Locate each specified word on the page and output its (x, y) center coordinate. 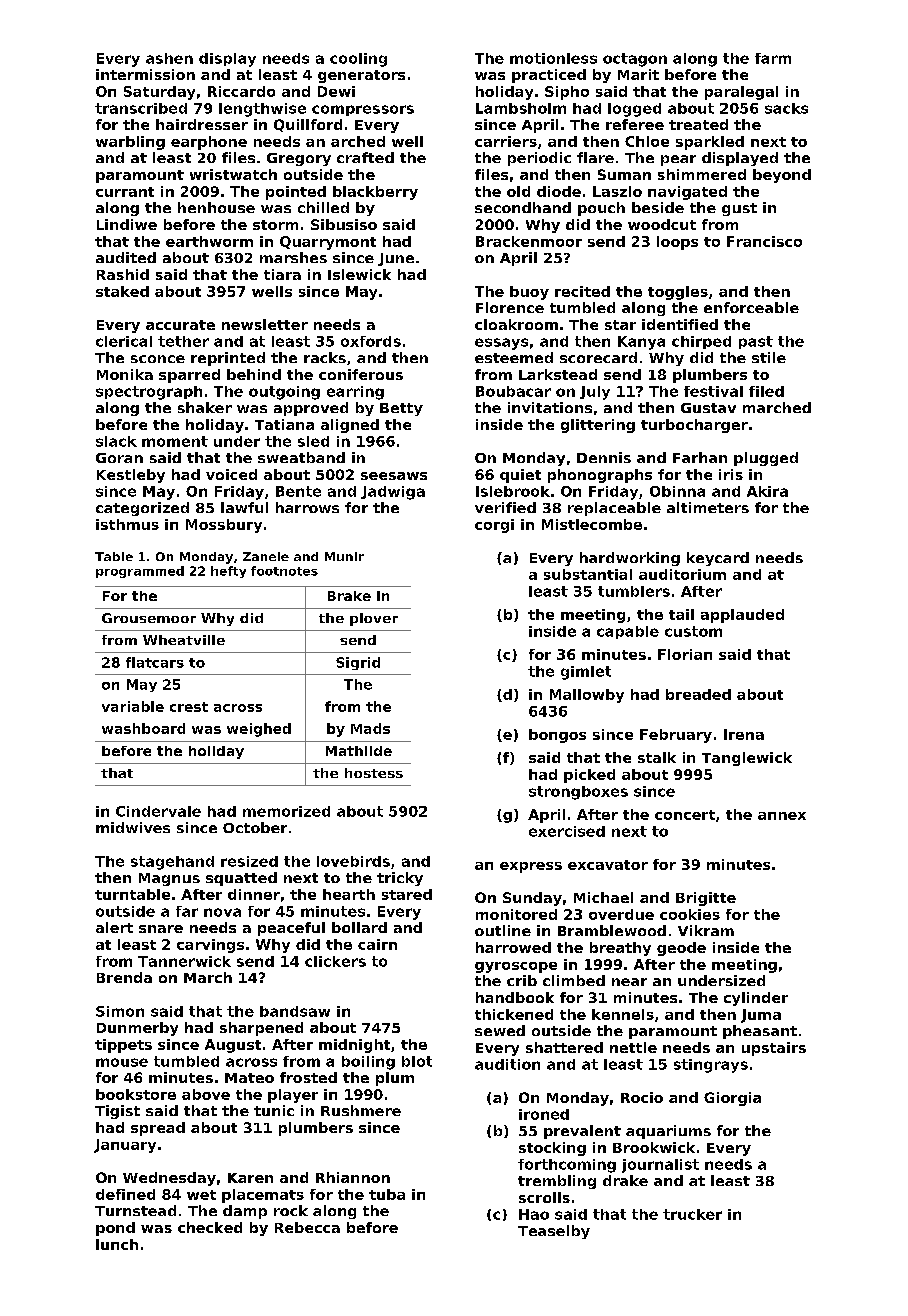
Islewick (359, 274)
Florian (685, 654)
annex (782, 816)
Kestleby (131, 476)
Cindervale (158, 811)
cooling (358, 60)
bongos (557, 736)
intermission (145, 74)
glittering (598, 426)
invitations (550, 407)
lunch (117, 1244)
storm (275, 225)
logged (634, 110)
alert (114, 927)
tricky (400, 879)
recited (582, 291)
